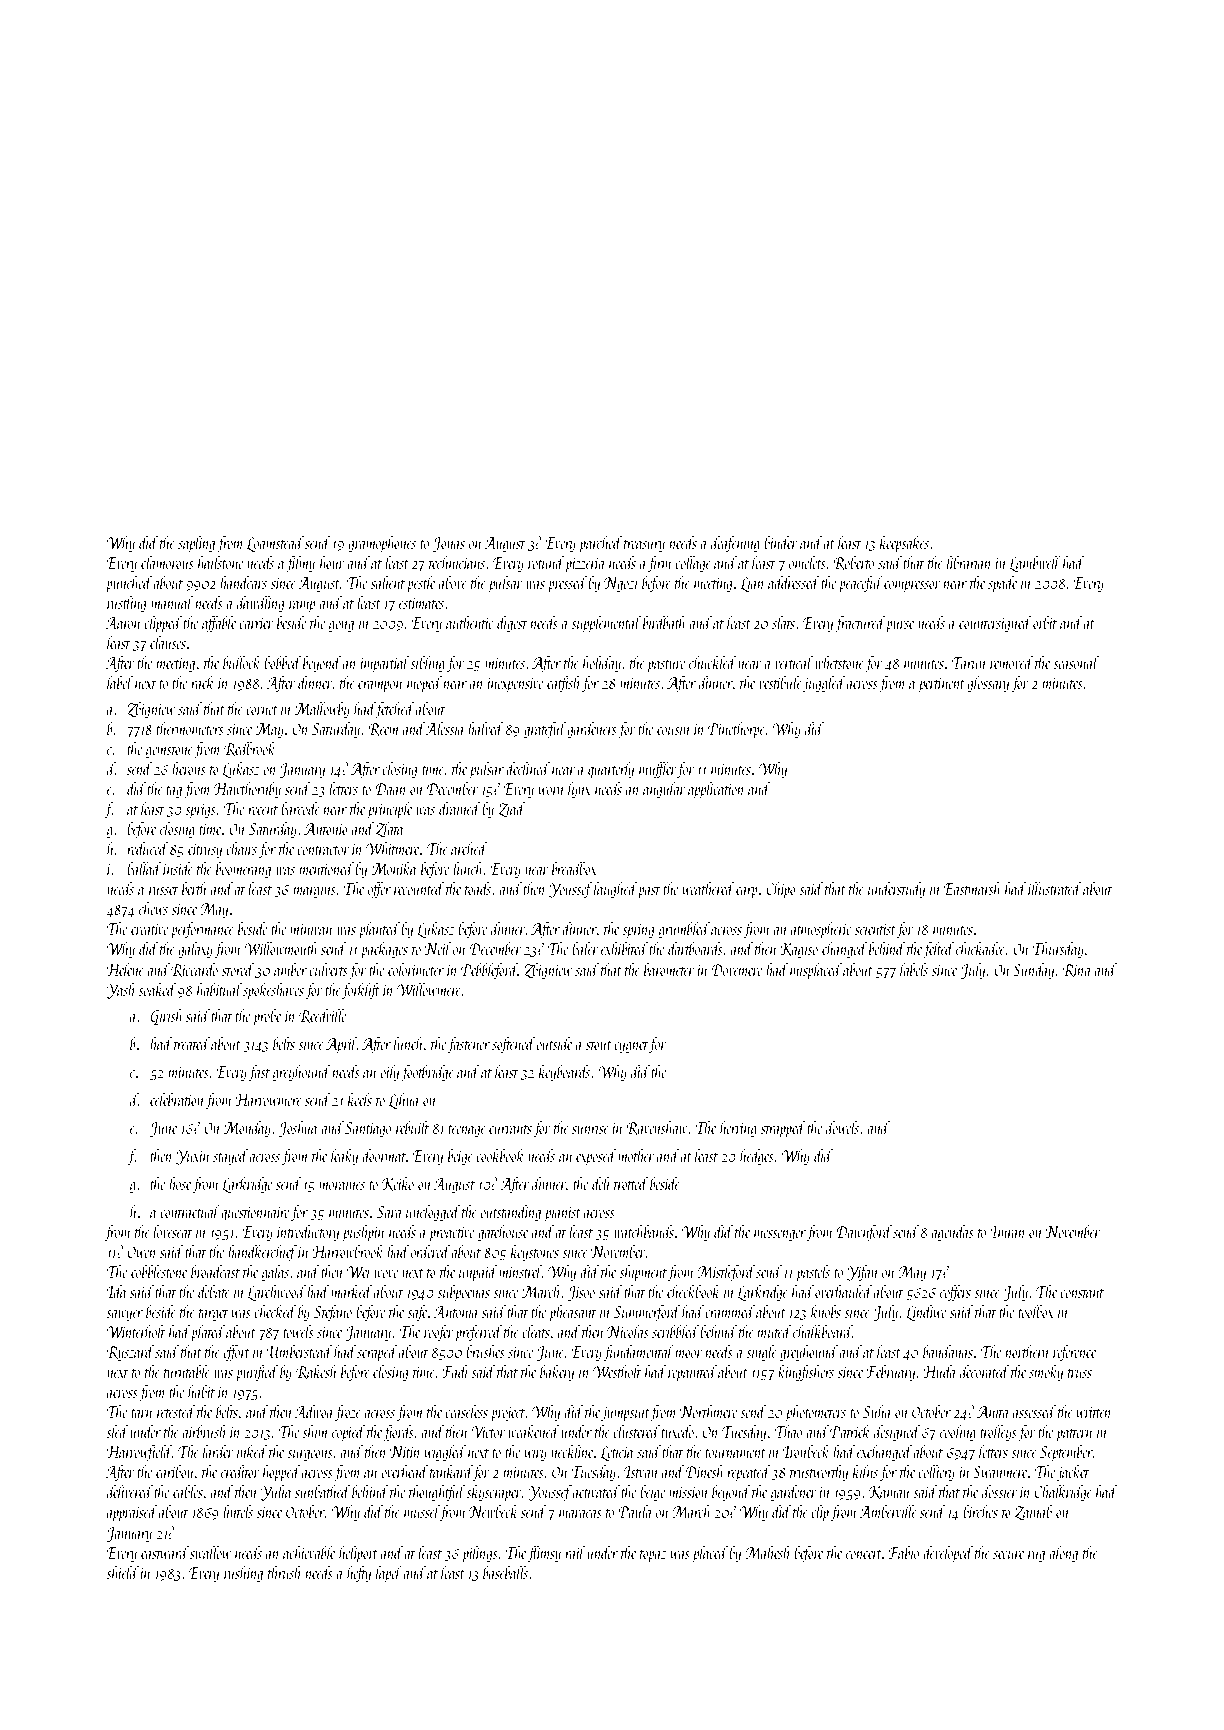  What do you see at coordinates (284, 1572) in the screenshot?
I see `thrush` at bounding box center [284, 1572].
